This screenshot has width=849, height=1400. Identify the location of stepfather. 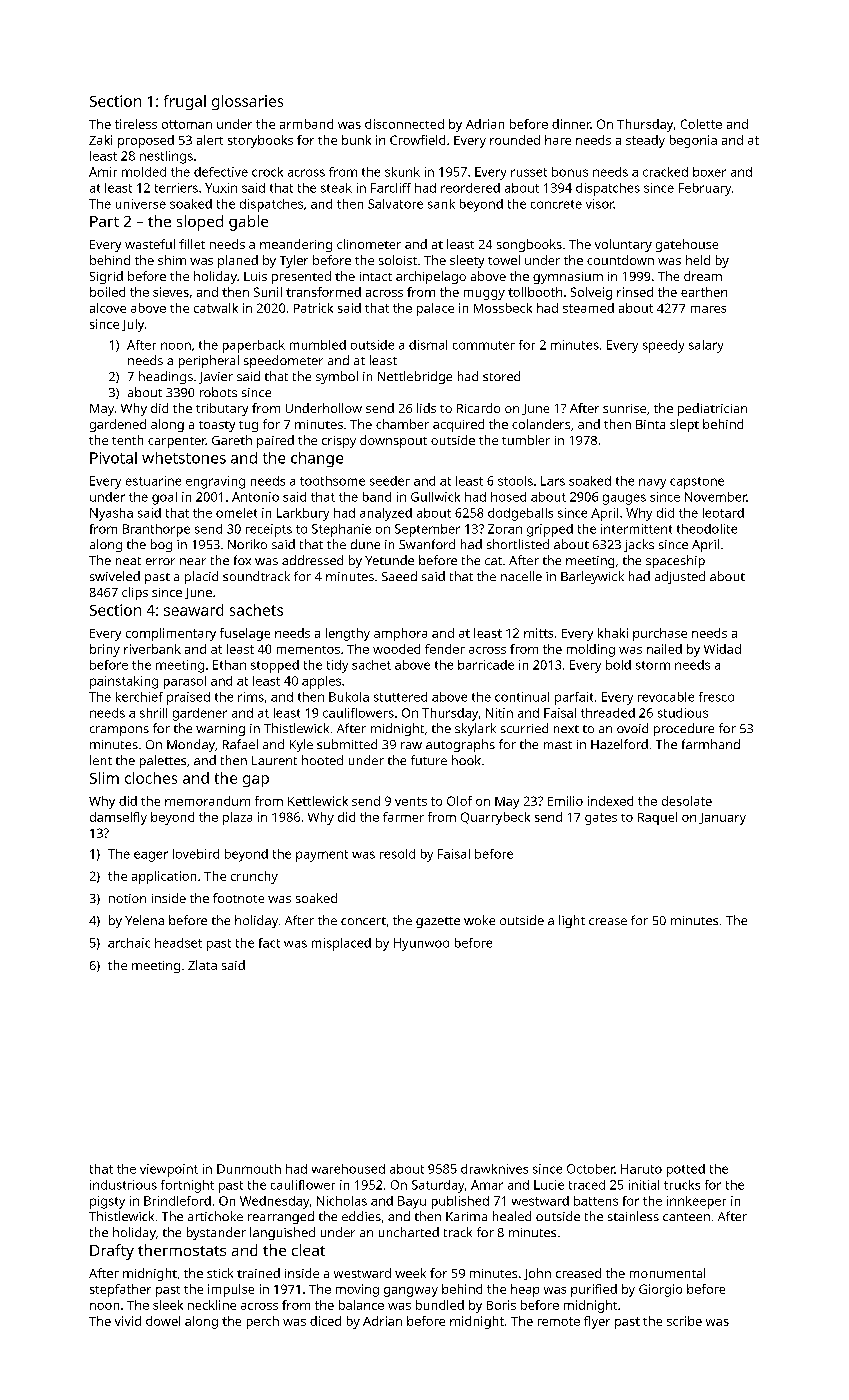
(120, 1290).
